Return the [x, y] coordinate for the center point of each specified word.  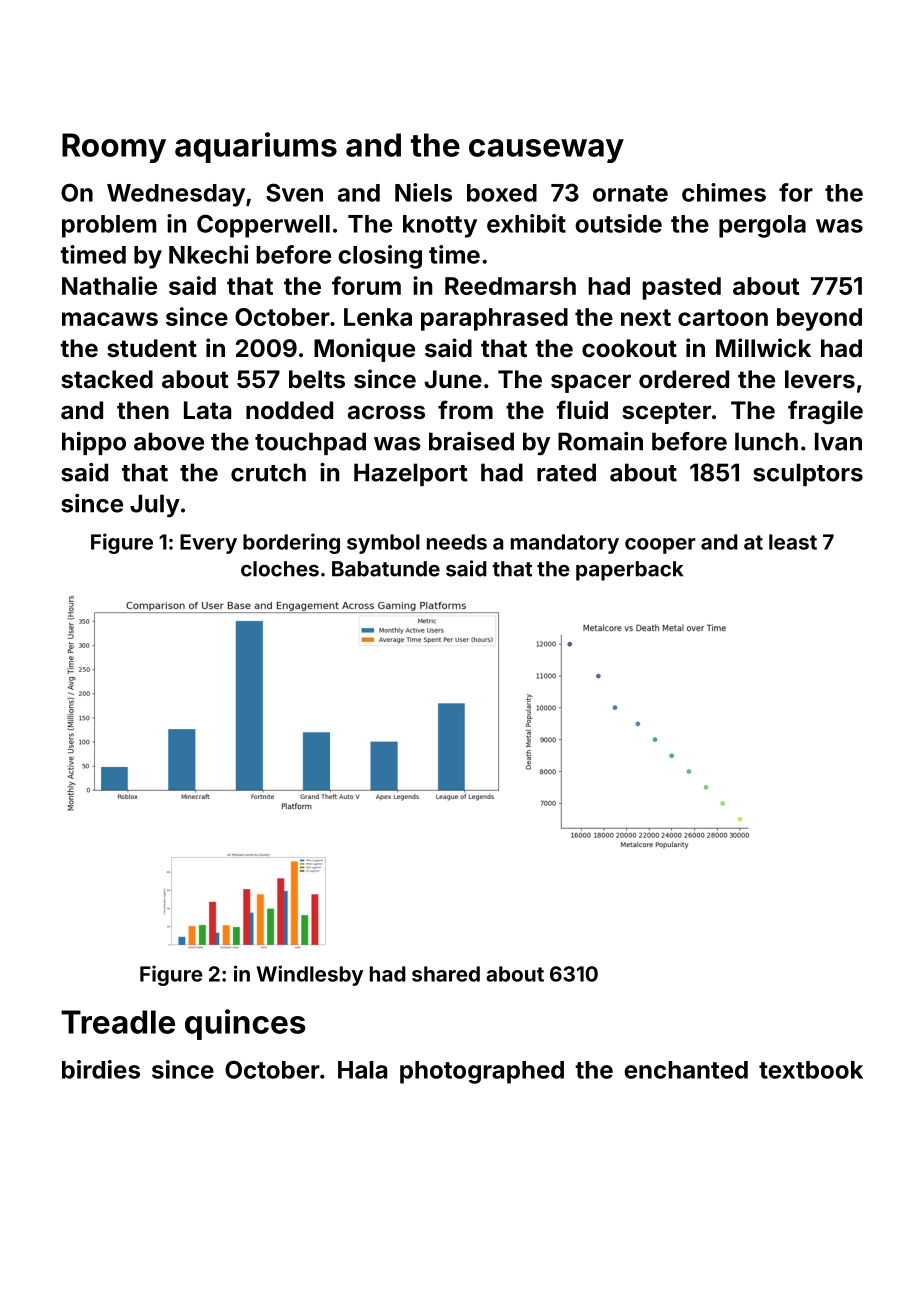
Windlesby [310, 975]
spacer [591, 383]
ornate [630, 193]
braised [471, 441]
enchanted [686, 1070]
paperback [629, 571]
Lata [207, 410]
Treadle [118, 1022]
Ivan [838, 441]
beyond [819, 319]
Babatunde [386, 569]
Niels [423, 192]
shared [446, 974]
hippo [94, 443]
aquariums [256, 147]
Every [208, 544]
